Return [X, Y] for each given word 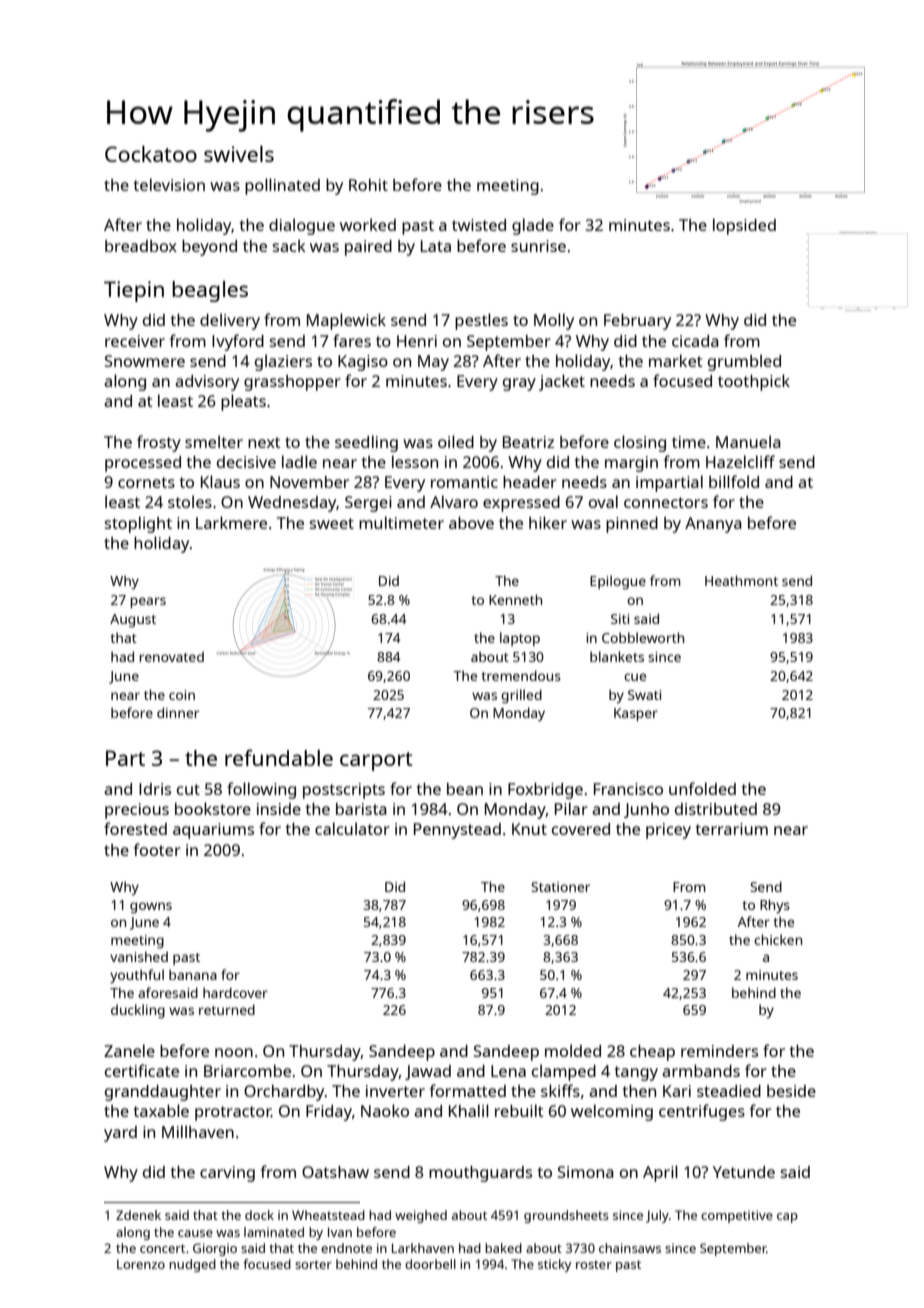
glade [533, 226]
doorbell [430, 1264]
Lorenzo [141, 1264]
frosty [159, 443]
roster [594, 1265]
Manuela [748, 441]
